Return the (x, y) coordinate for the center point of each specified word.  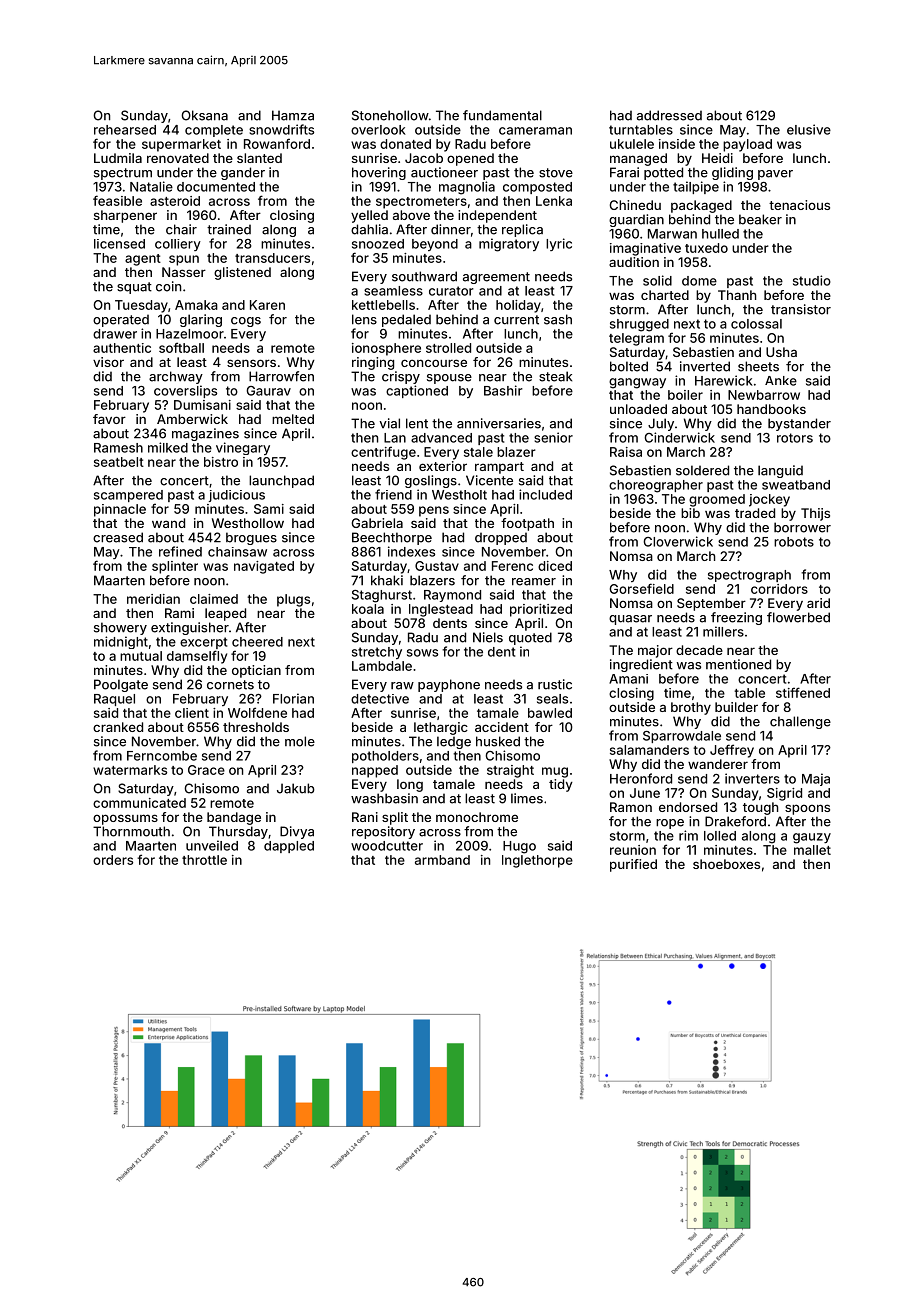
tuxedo (706, 248)
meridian (153, 599)
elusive (809, 129)
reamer (534, 582)
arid (818, 603)
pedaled (406, 320)
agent (143, 260)
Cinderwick (679, 437)
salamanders (649, 750)
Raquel (114, 700)
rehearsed (125, 130)
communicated (139, 803)
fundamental (502, 115)
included (545, 494)
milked (168, 447)
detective (380, 699)
